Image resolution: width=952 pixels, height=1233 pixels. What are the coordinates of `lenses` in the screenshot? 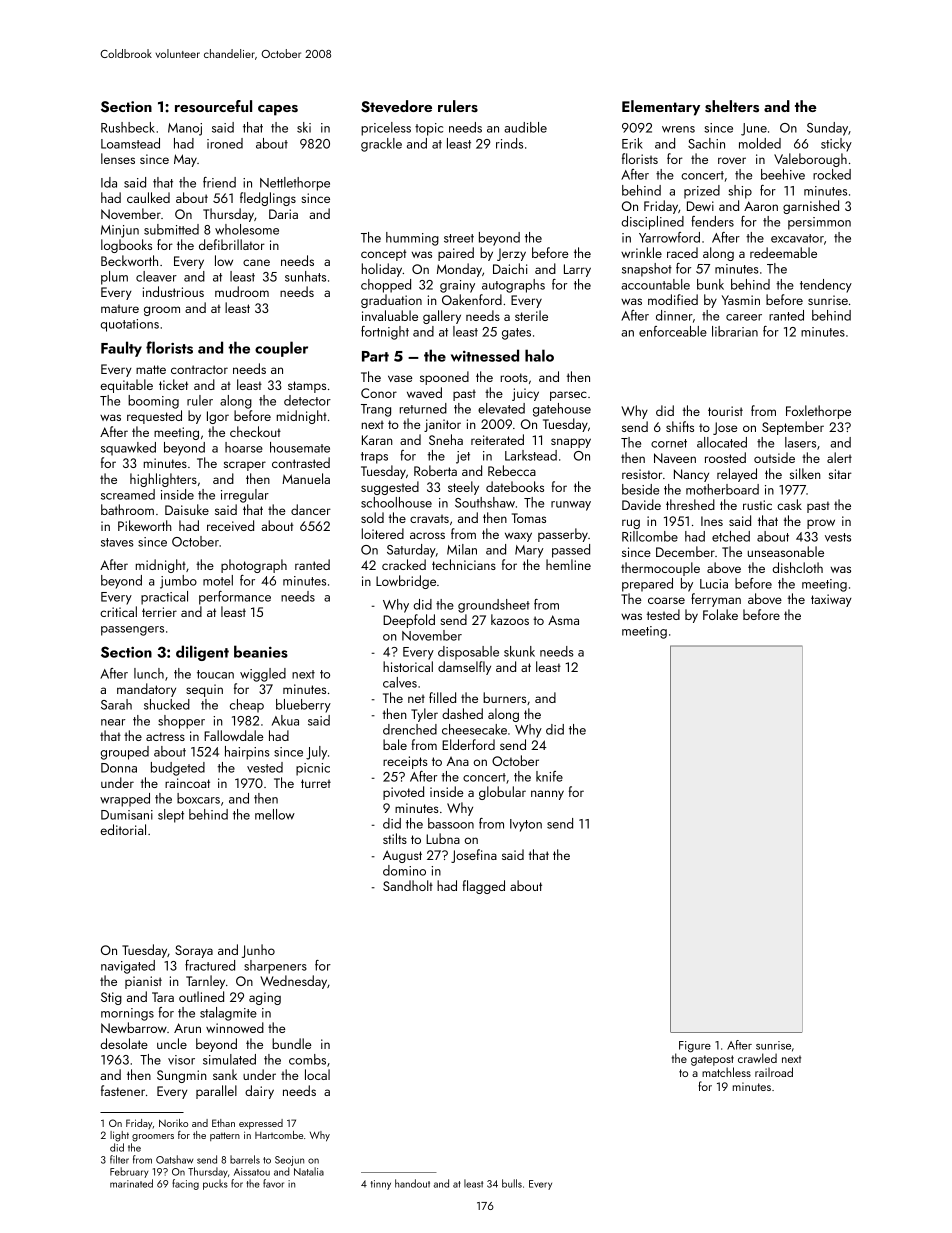 It's located at (118, 158).
